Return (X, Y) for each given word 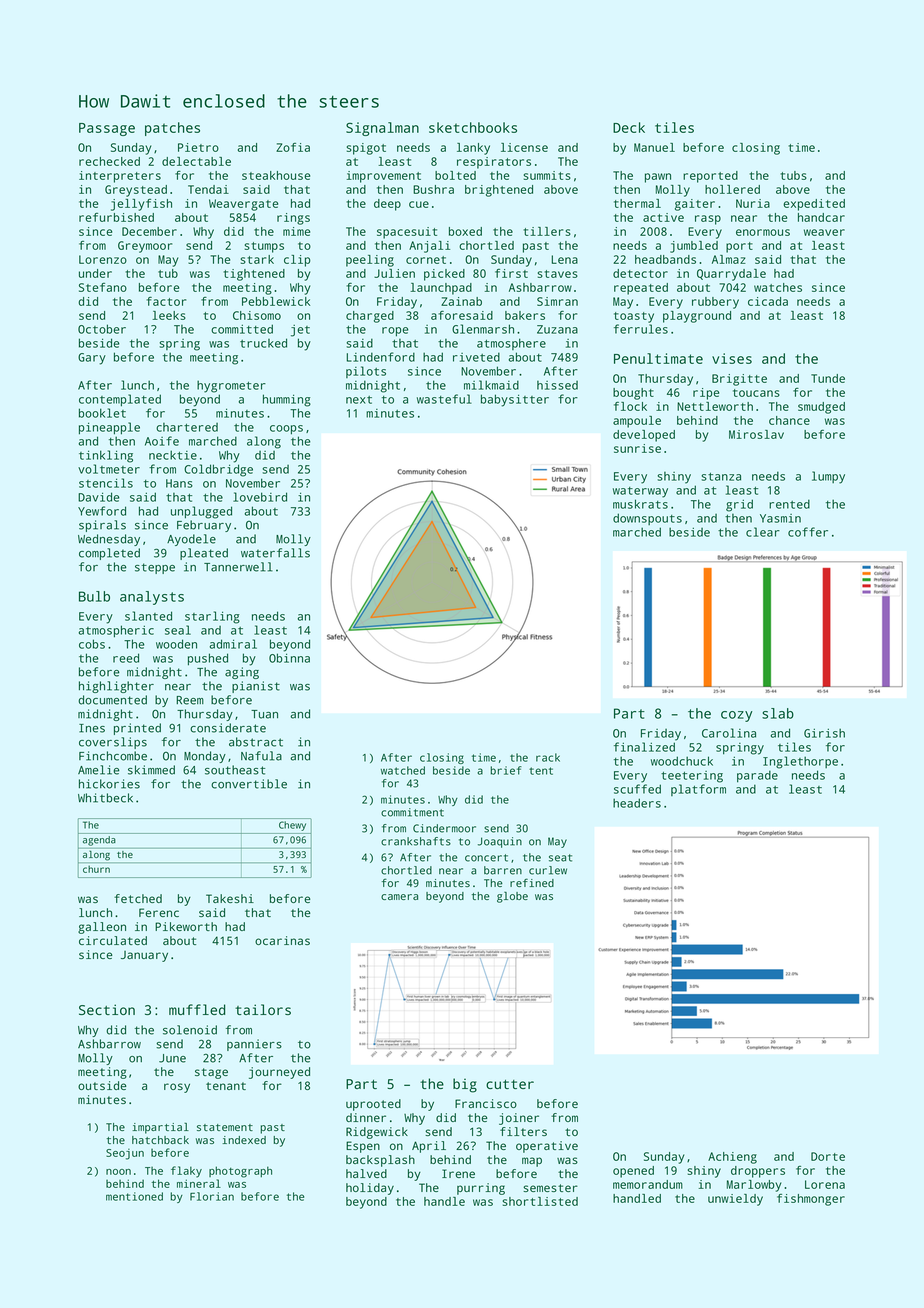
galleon (102, 928)
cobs (92, 644)
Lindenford (381, 357)
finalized (644, 747)
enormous (763, 232)
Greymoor (145, 247)
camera (399, 897)
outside (102, 1085)
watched (403, 770)
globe (512, 897)
